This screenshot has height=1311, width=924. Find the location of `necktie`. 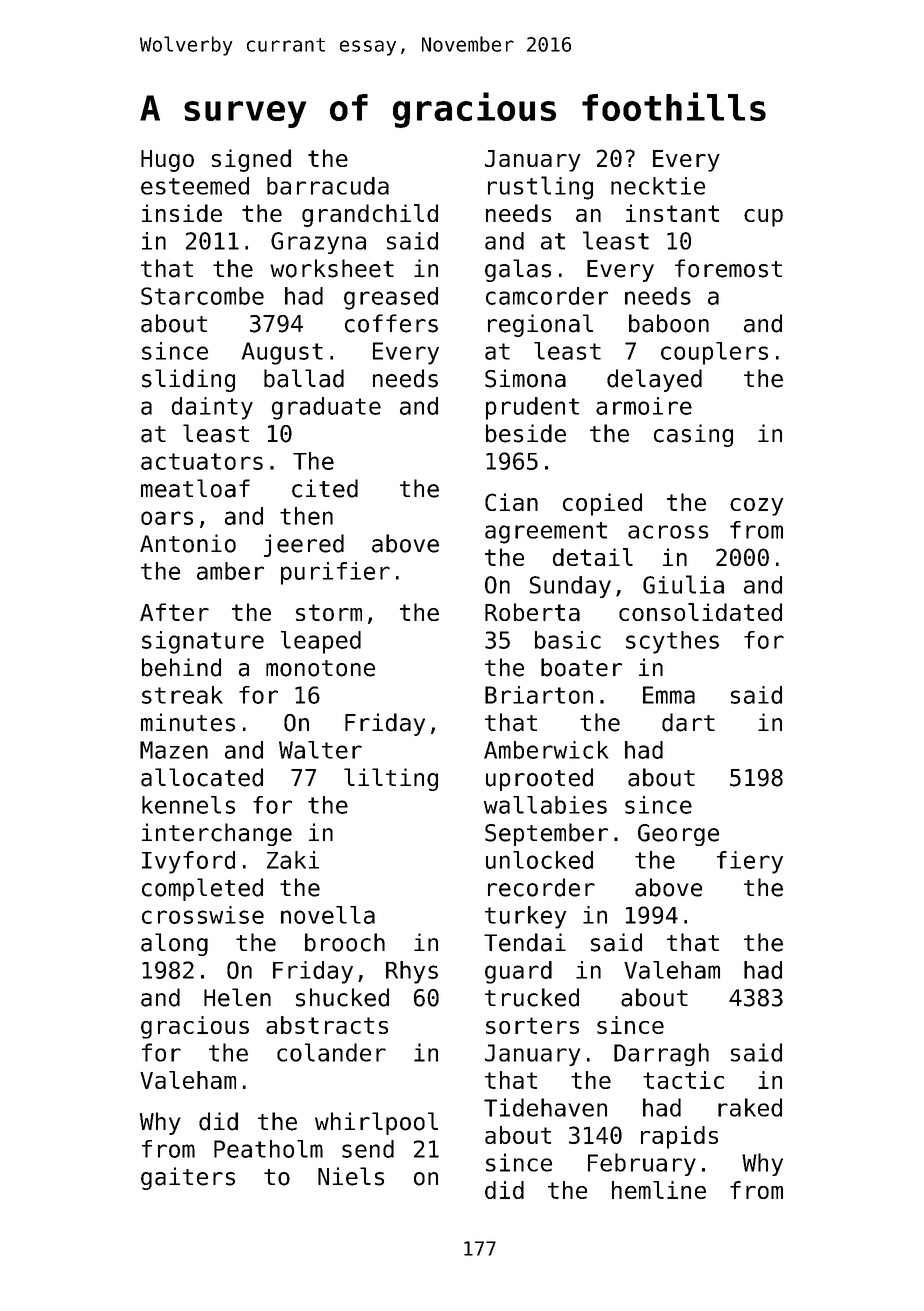

necktie is located at coordinates (658, 186).
